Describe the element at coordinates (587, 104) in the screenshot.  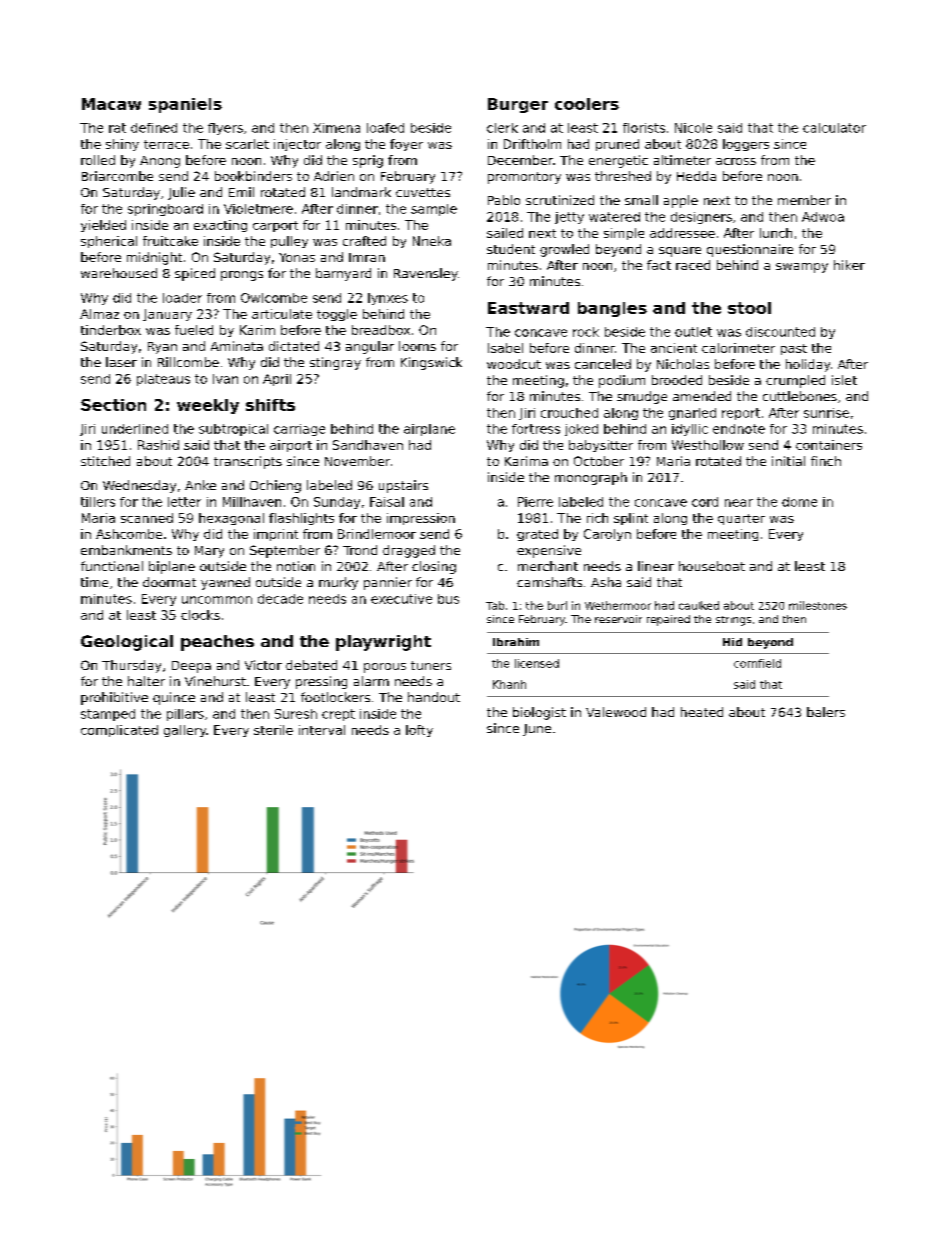
I see `coolers` at that location.
